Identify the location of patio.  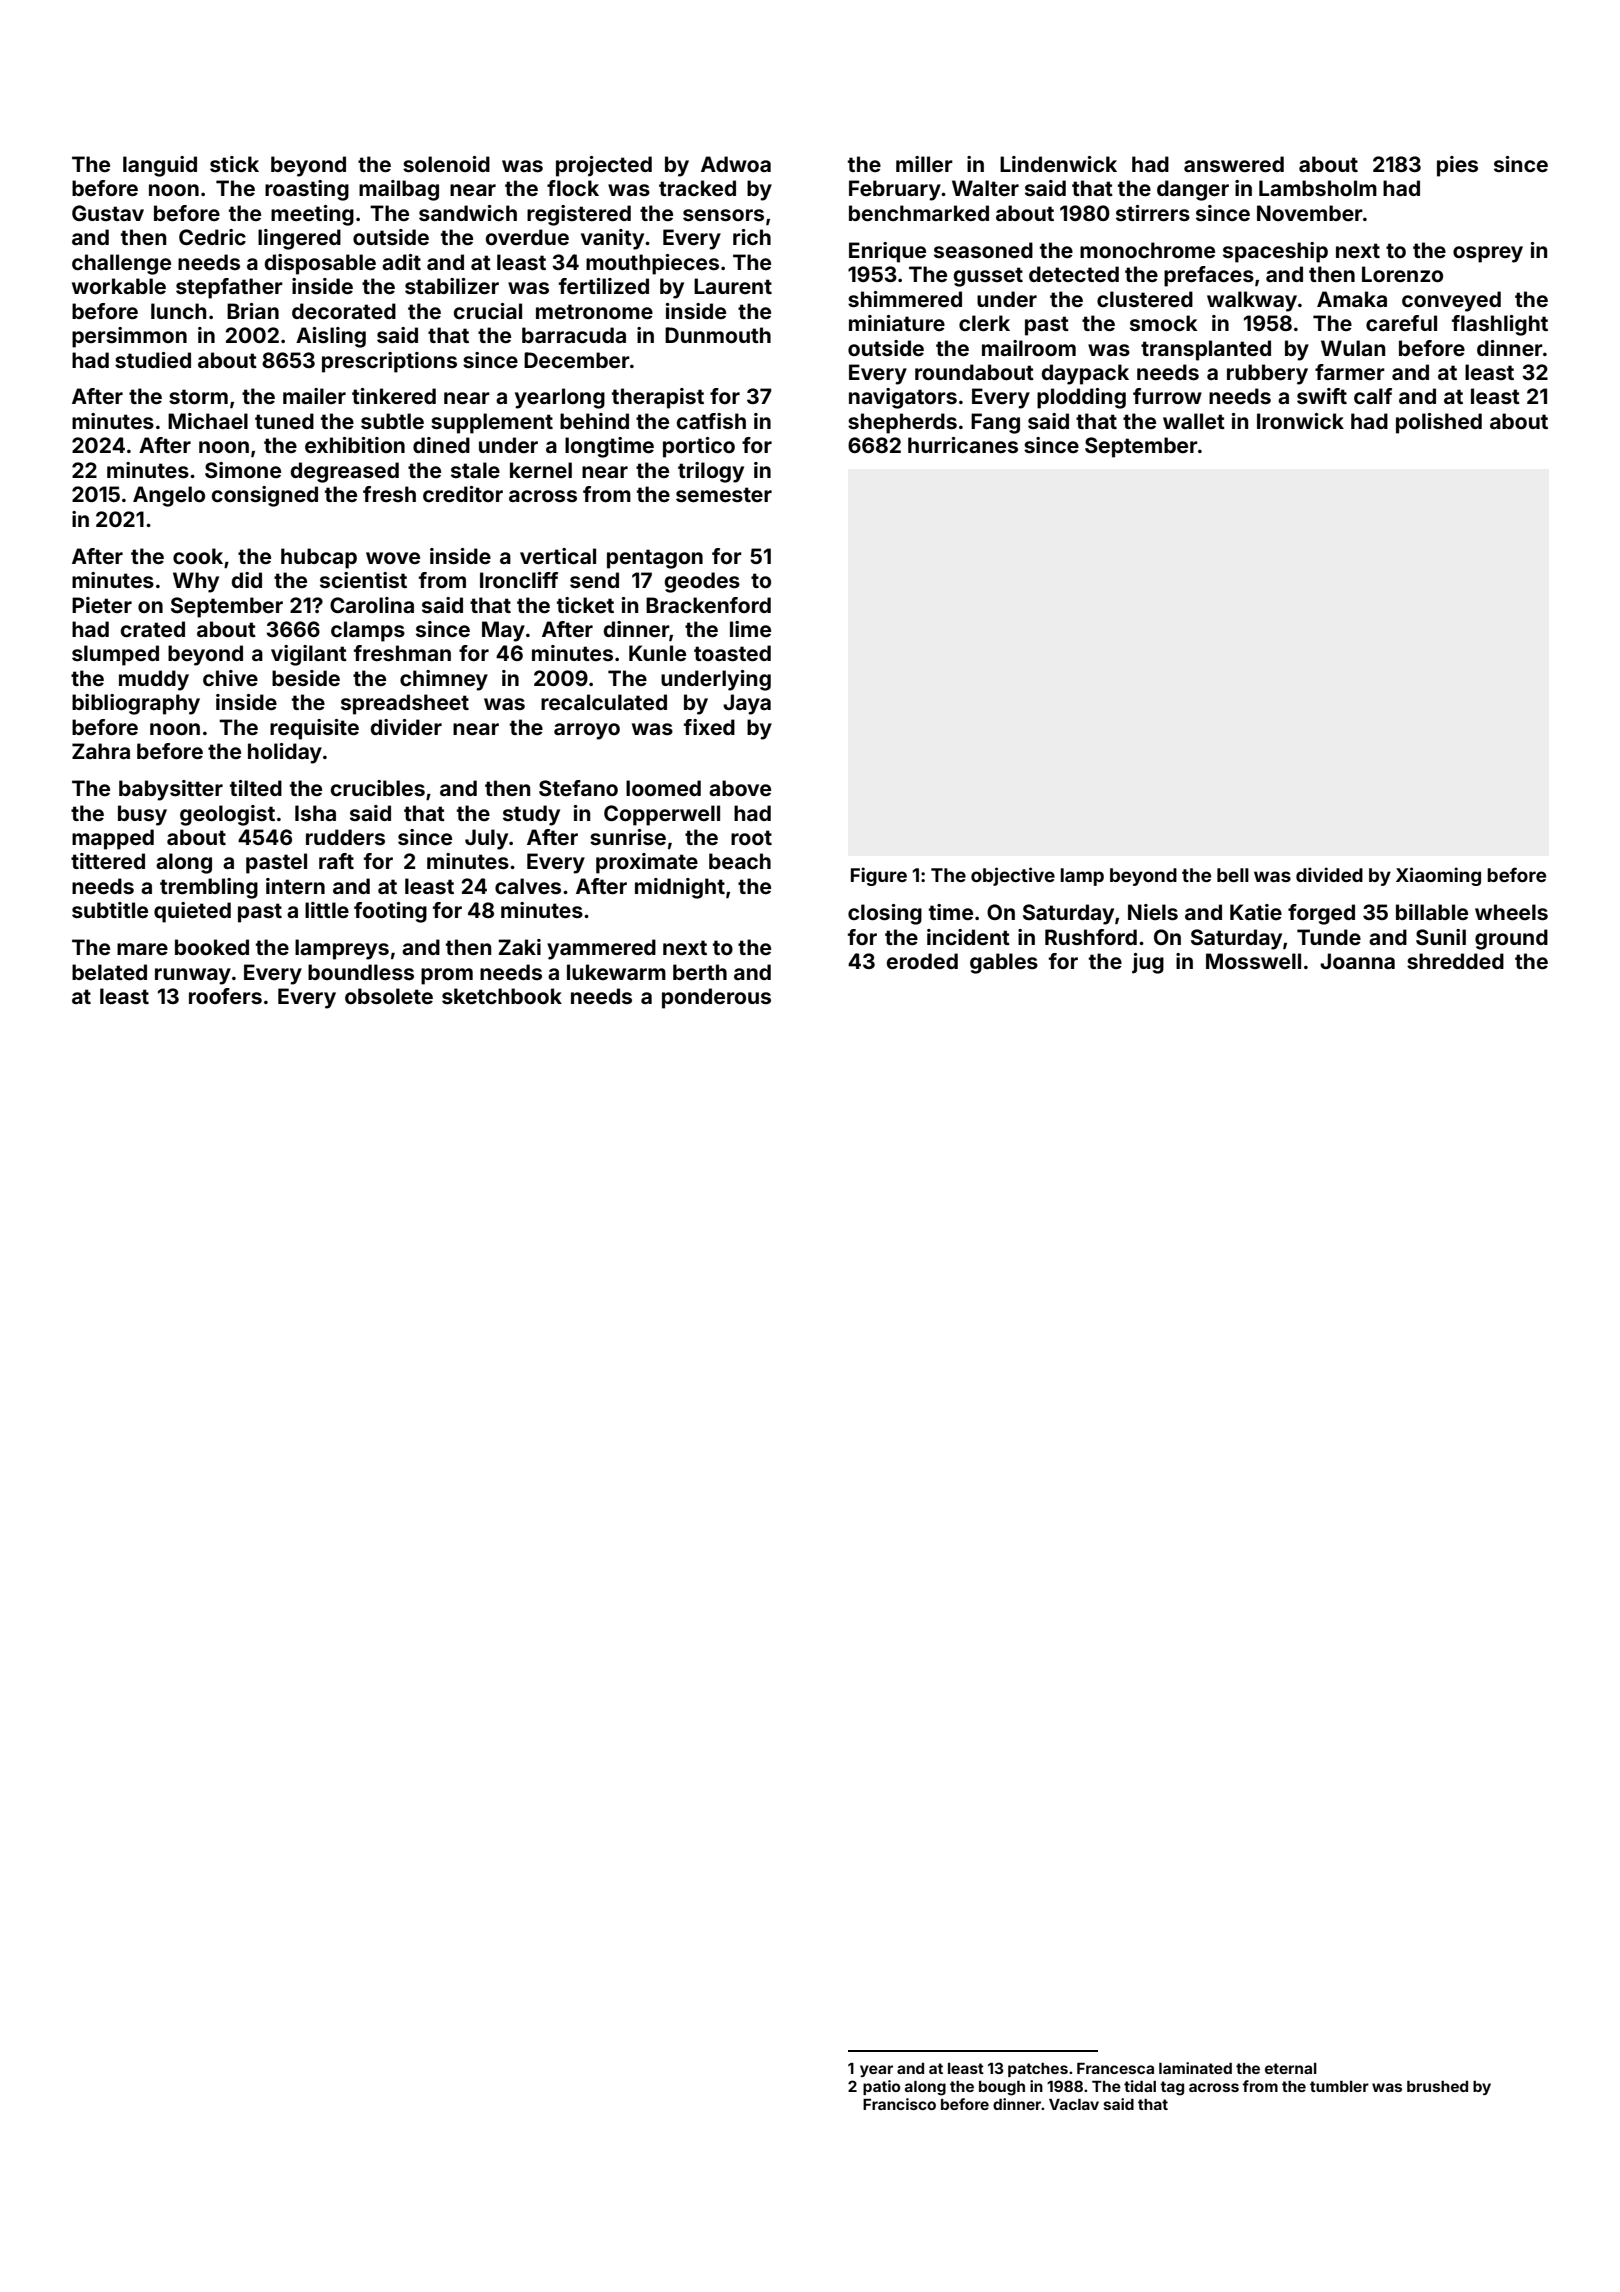
(881, 2087).
